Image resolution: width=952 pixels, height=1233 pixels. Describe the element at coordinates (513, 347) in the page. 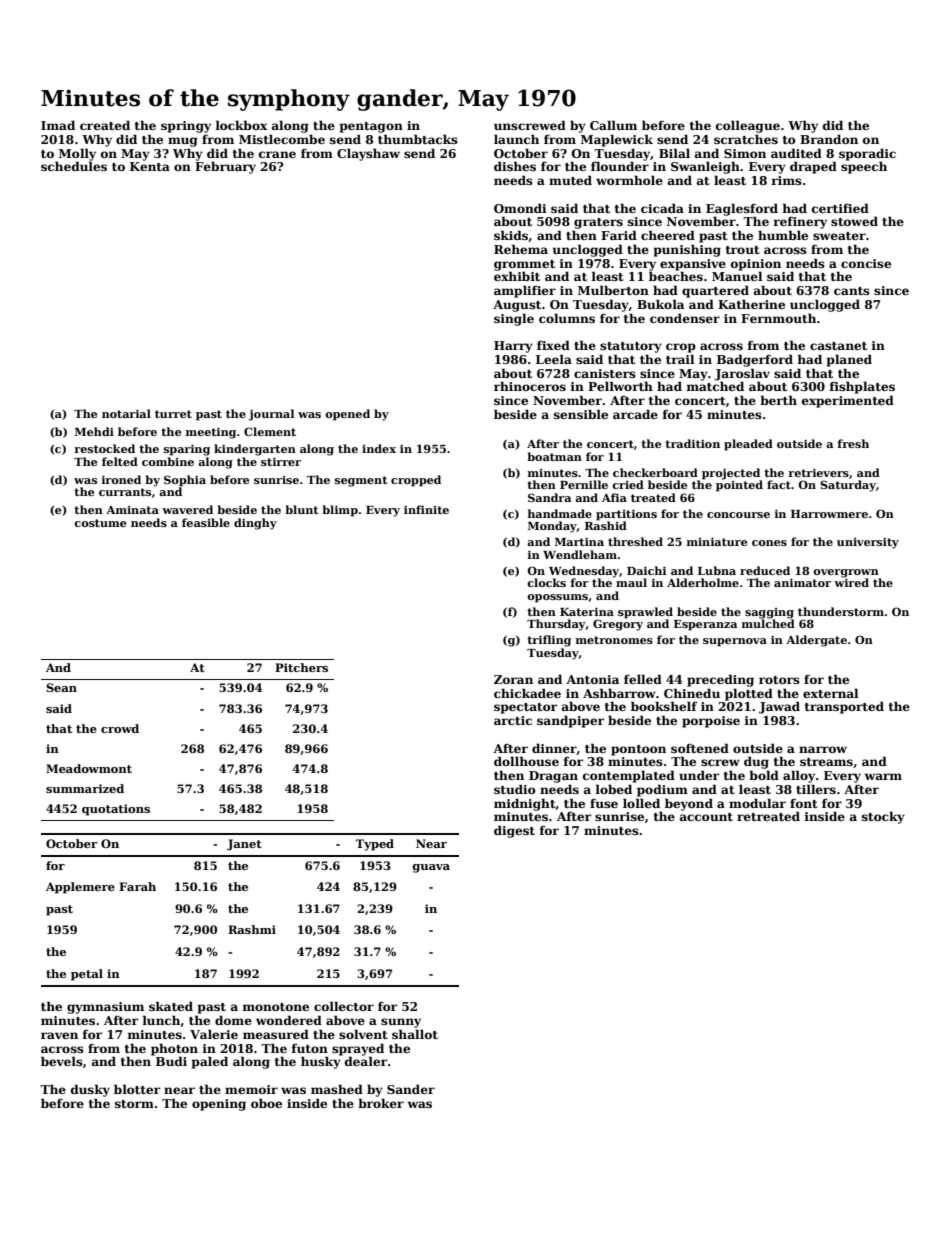

I see `Harry` at that location.
